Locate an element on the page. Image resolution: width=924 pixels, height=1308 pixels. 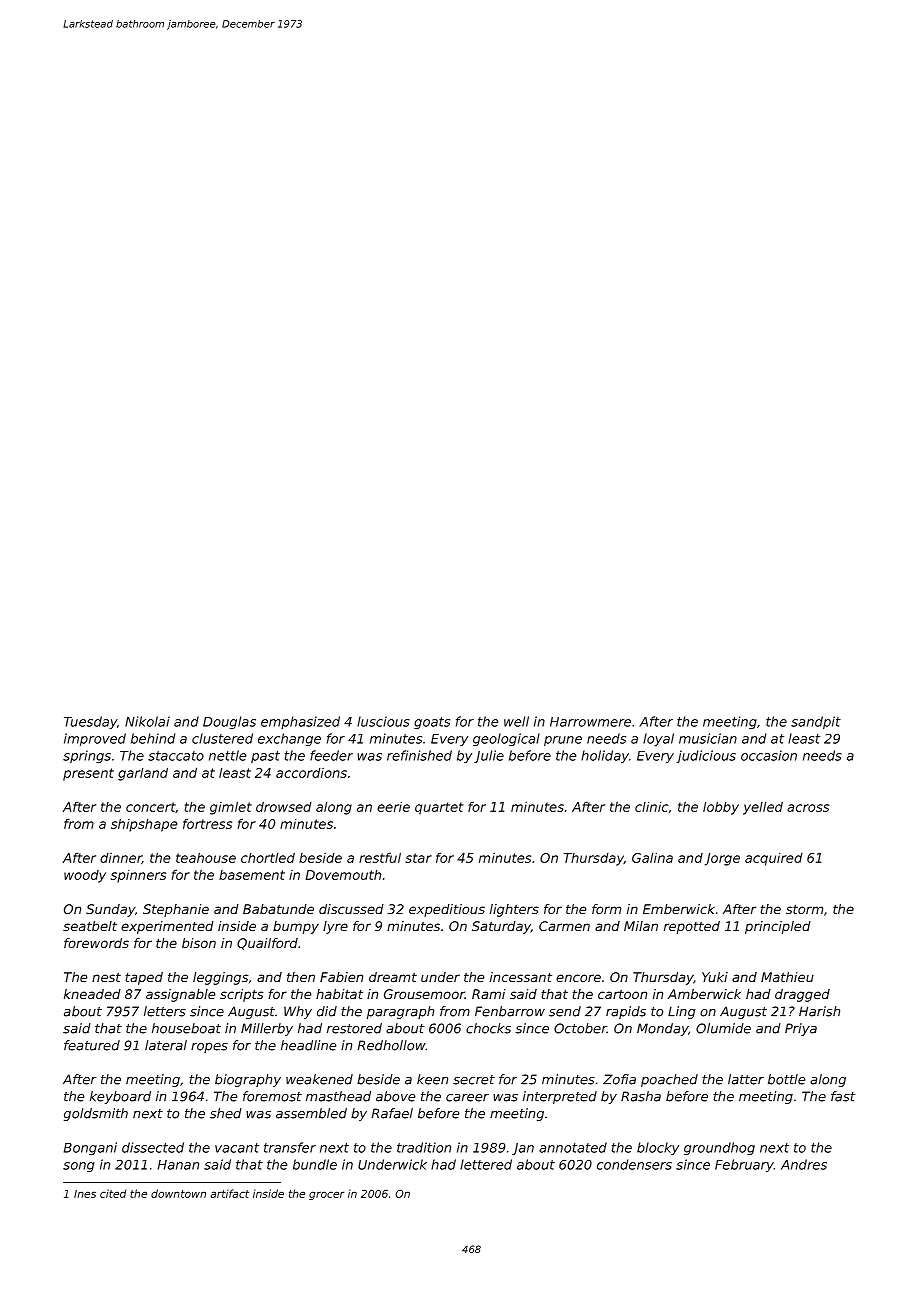
Hanan is located at coordinates (178, 1165).
